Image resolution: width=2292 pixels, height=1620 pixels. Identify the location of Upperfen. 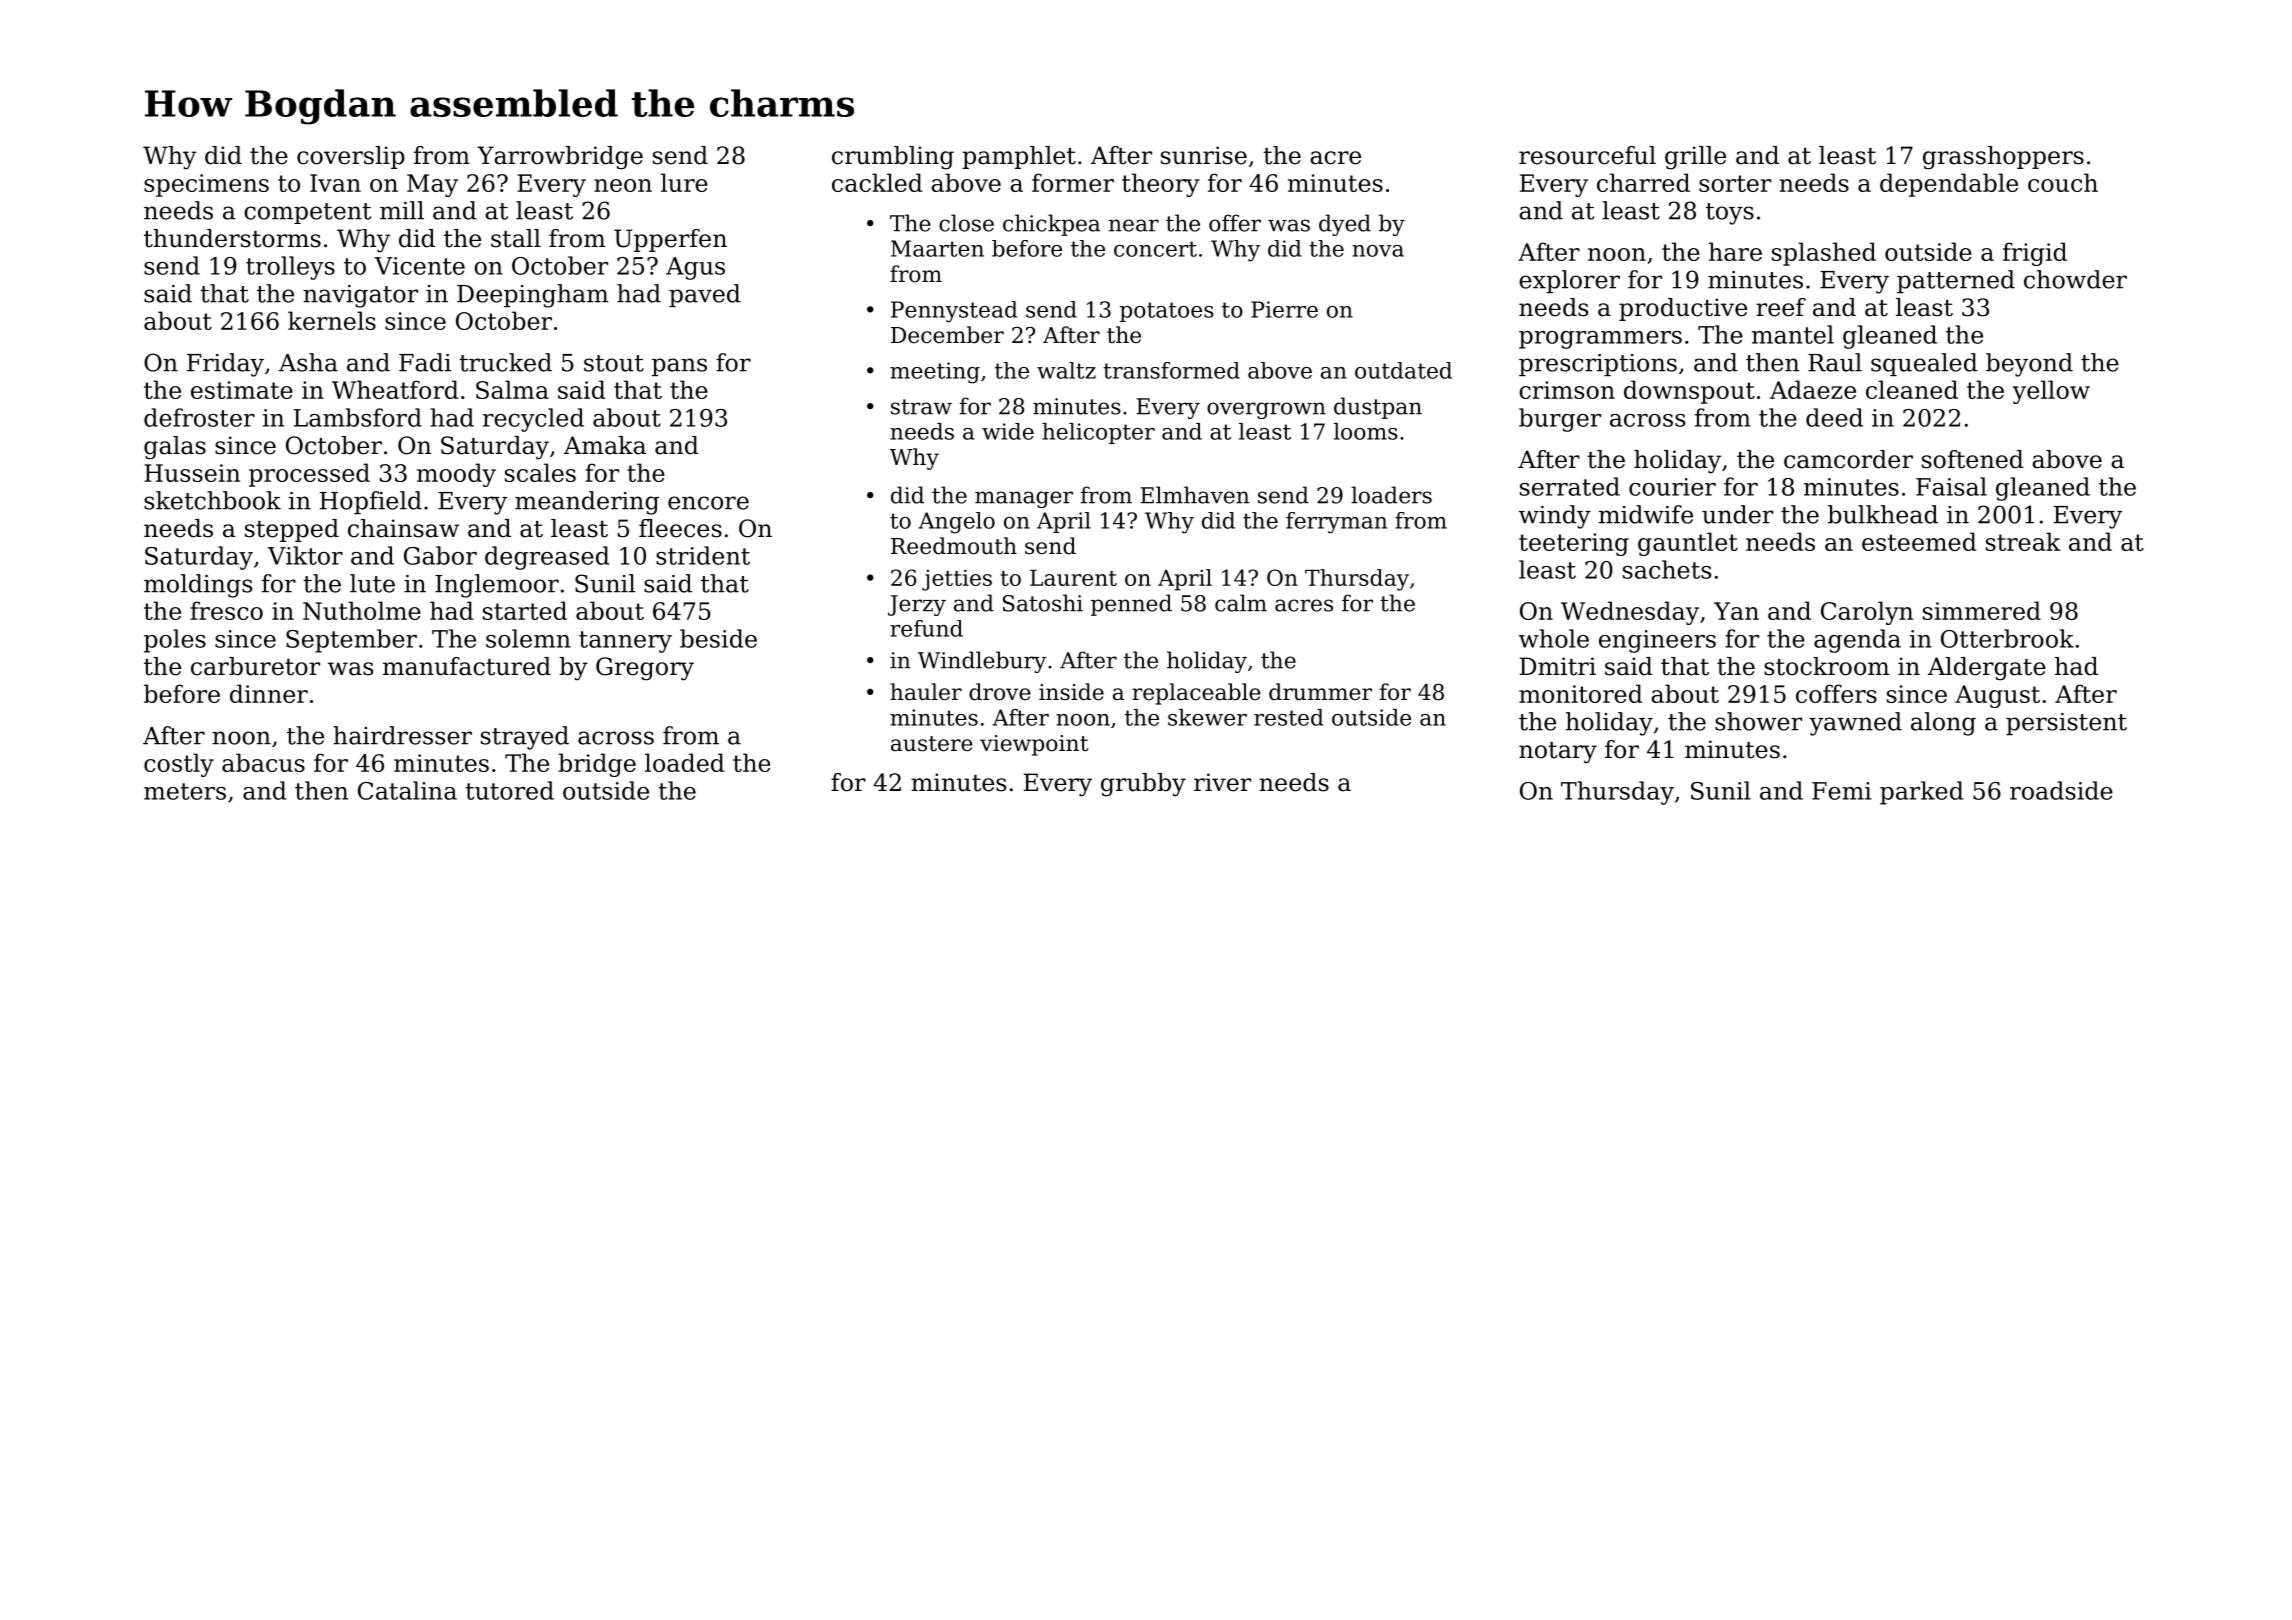
(670, 240).
